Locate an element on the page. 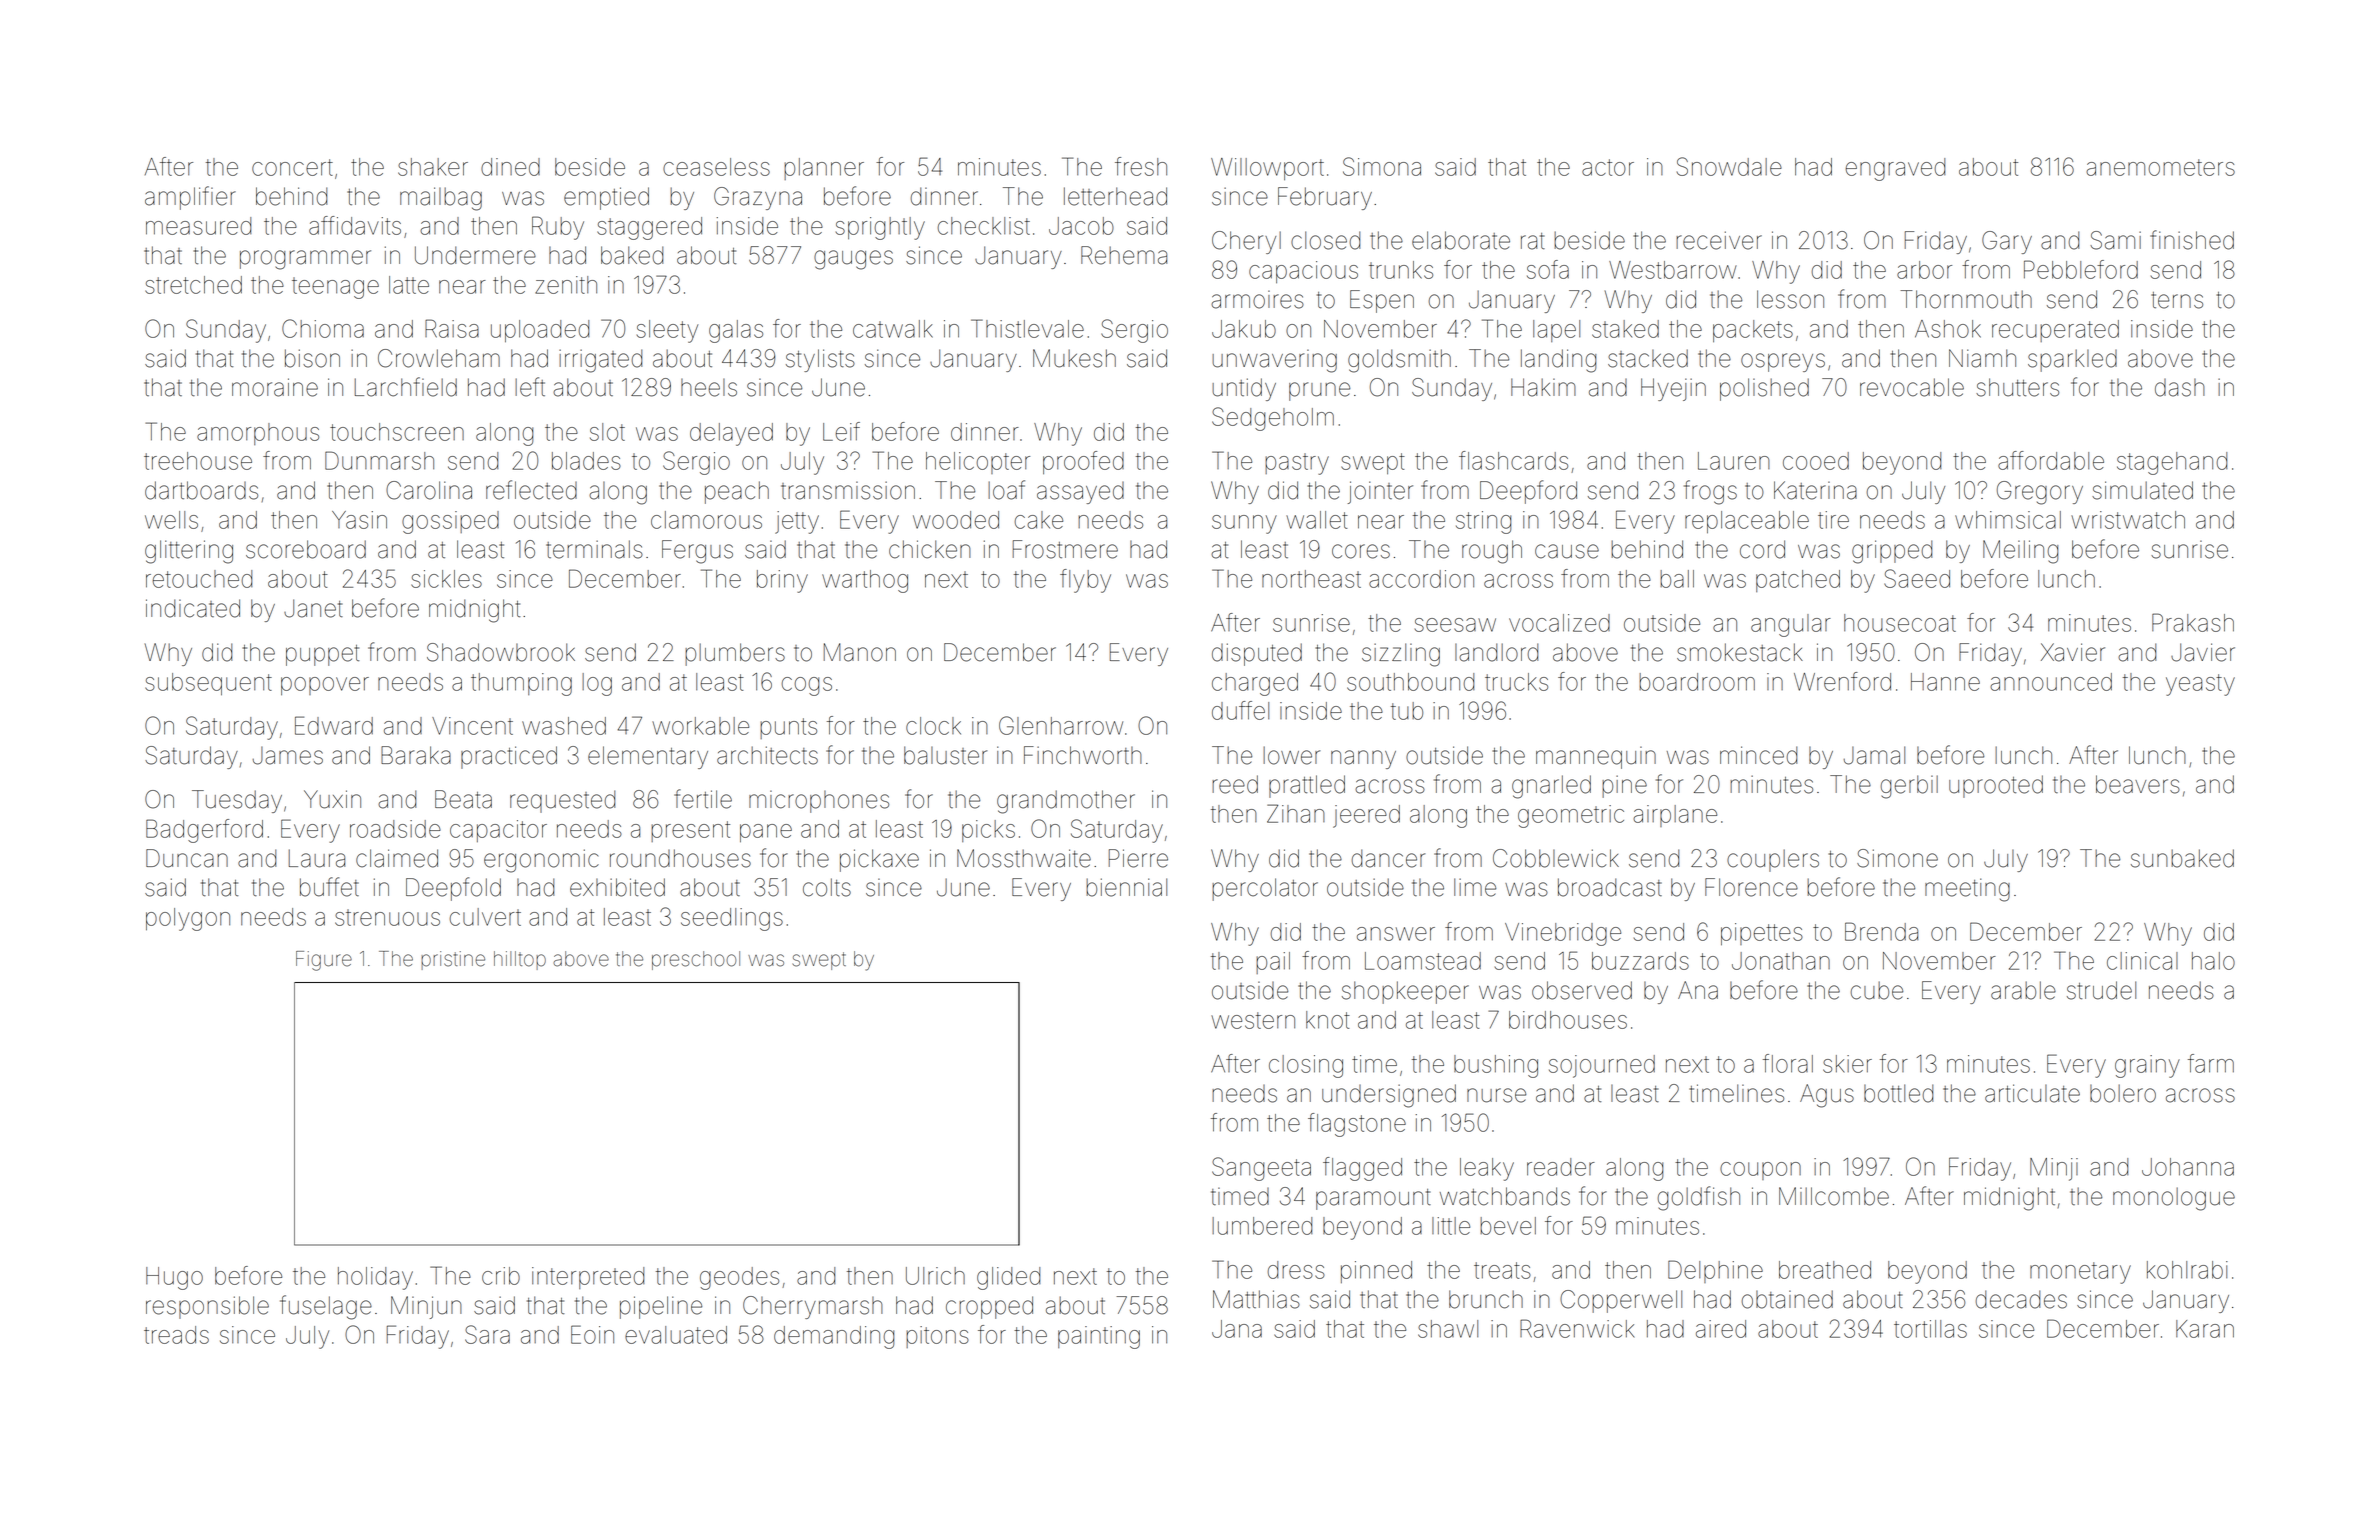 The image size is (2380, 1540). flyby is located at coordinates (1085, 581).
